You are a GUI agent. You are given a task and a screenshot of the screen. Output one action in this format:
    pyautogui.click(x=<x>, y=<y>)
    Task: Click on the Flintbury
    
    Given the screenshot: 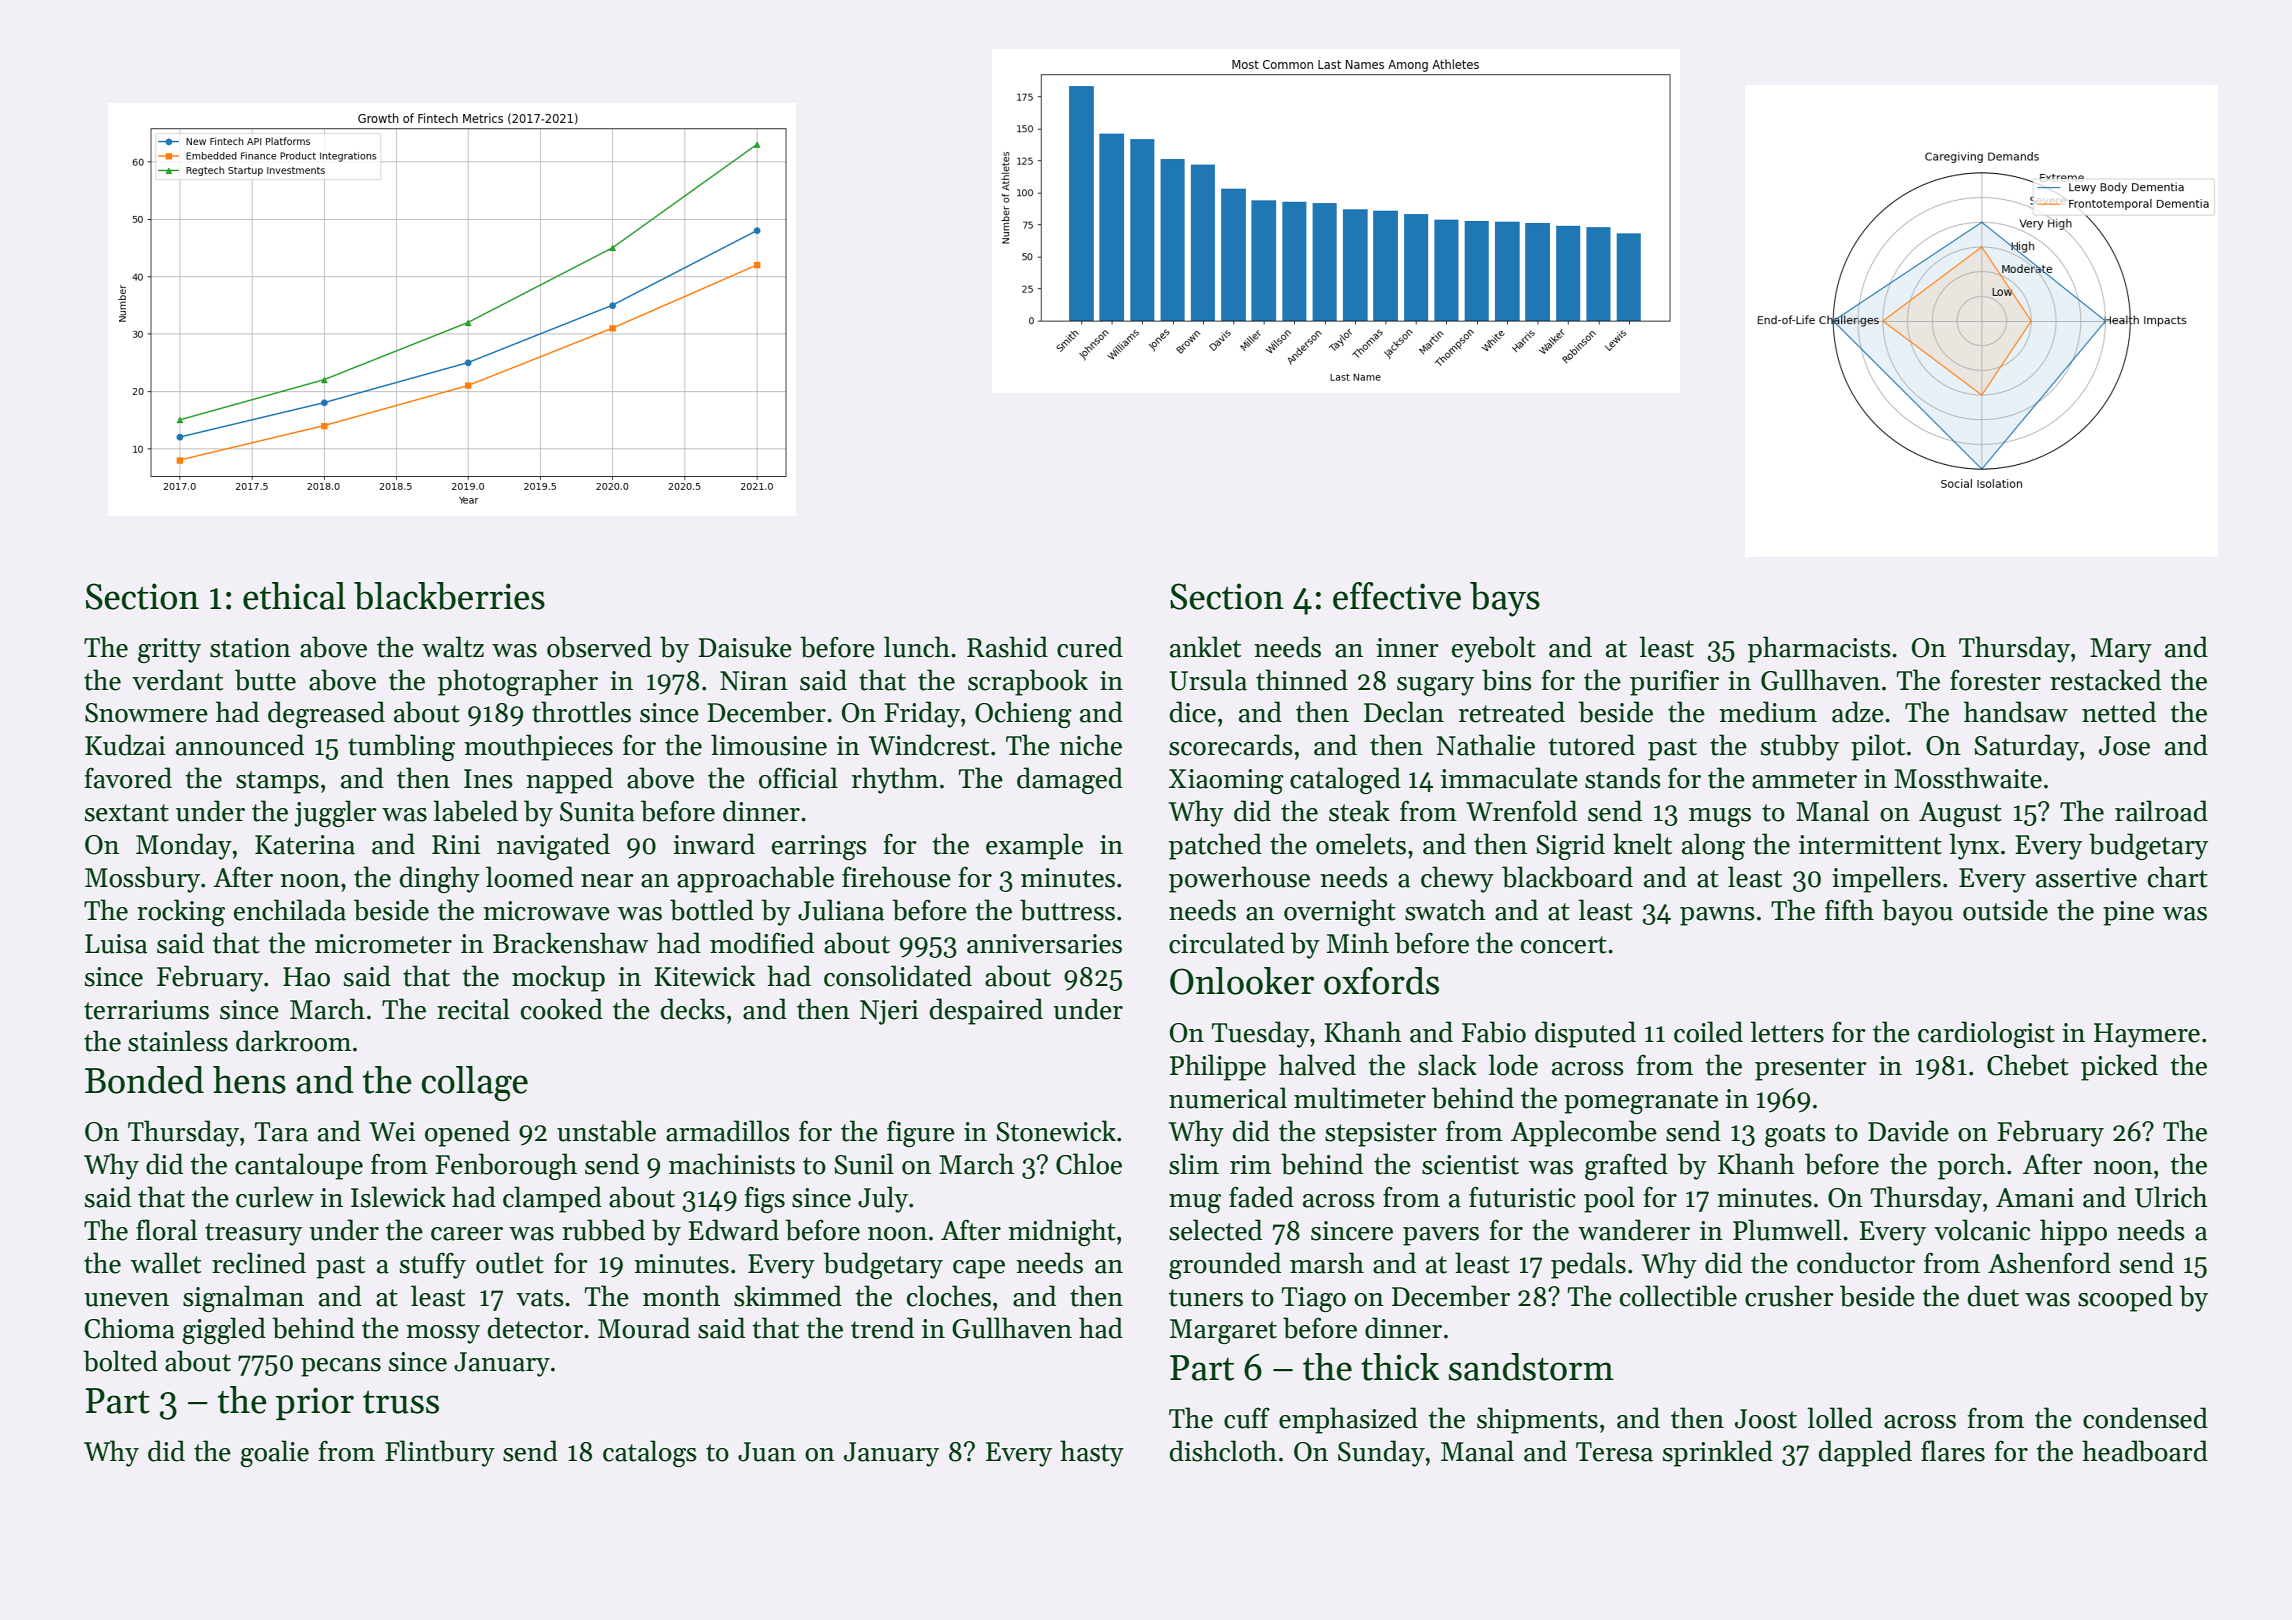 What is the action you would take?
    pyautogui.click(x=440, y=1453)
